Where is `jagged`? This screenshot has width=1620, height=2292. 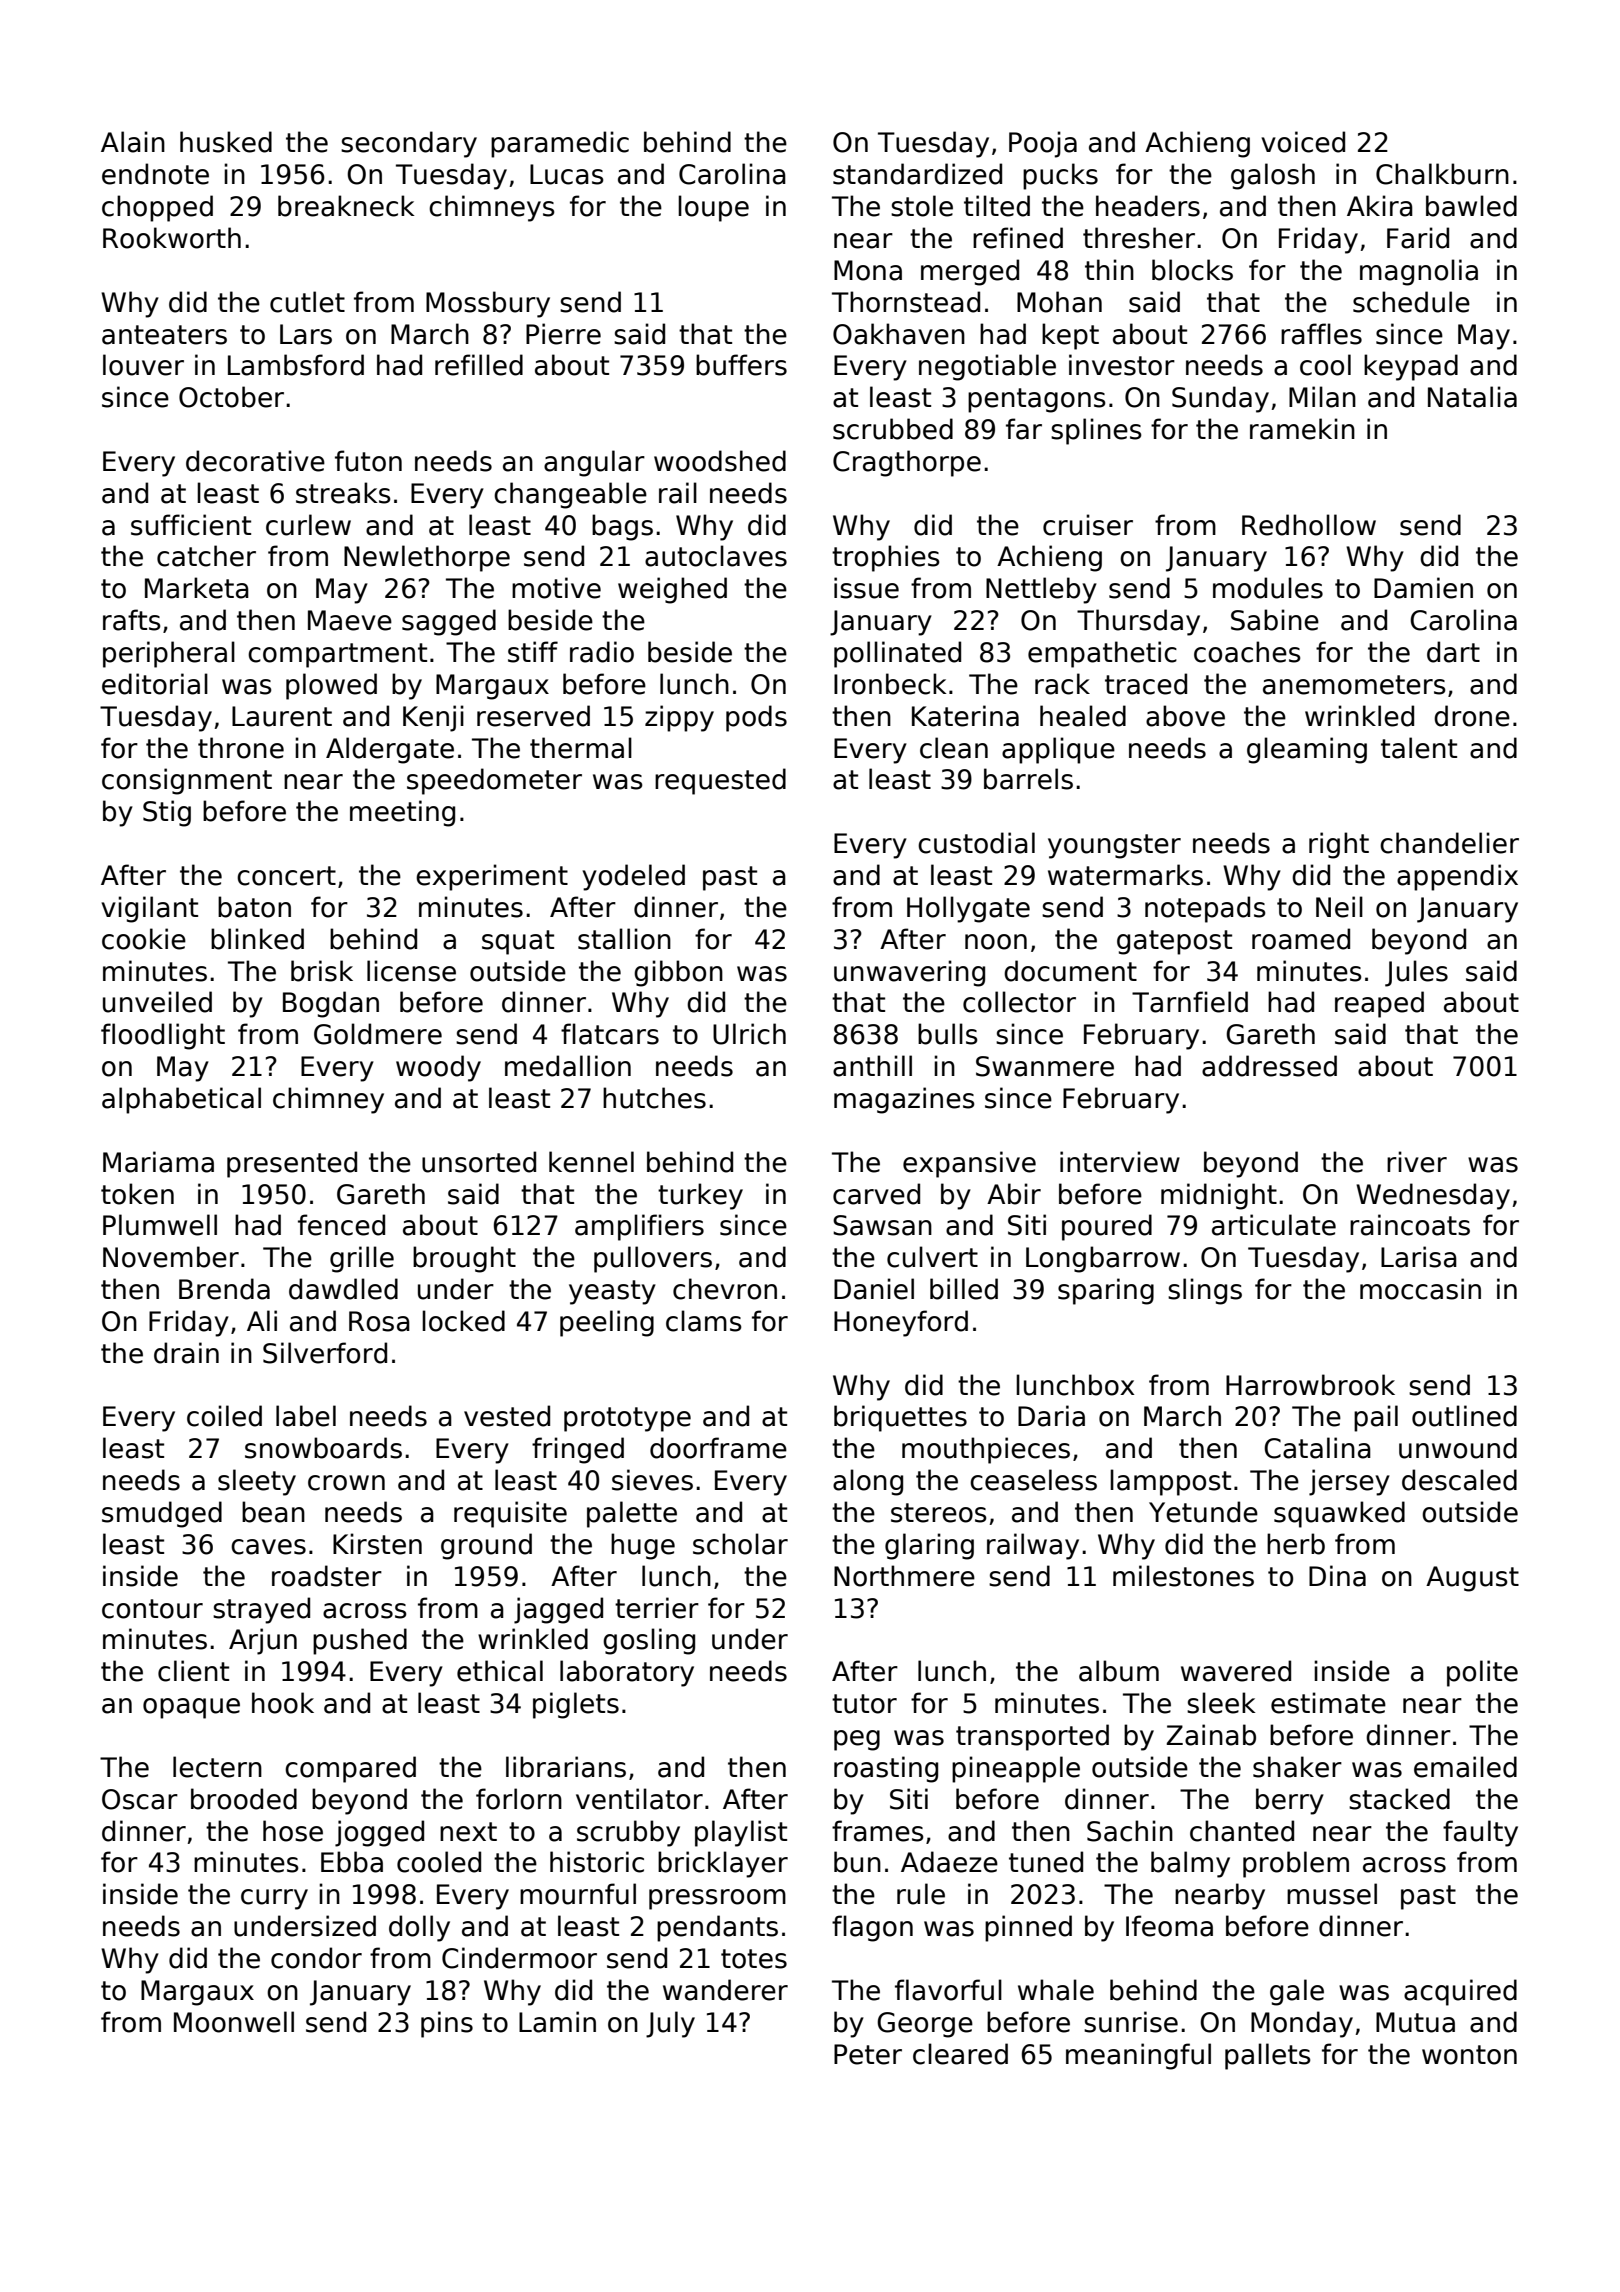 jagged is located at coordinates (558, 1610).
